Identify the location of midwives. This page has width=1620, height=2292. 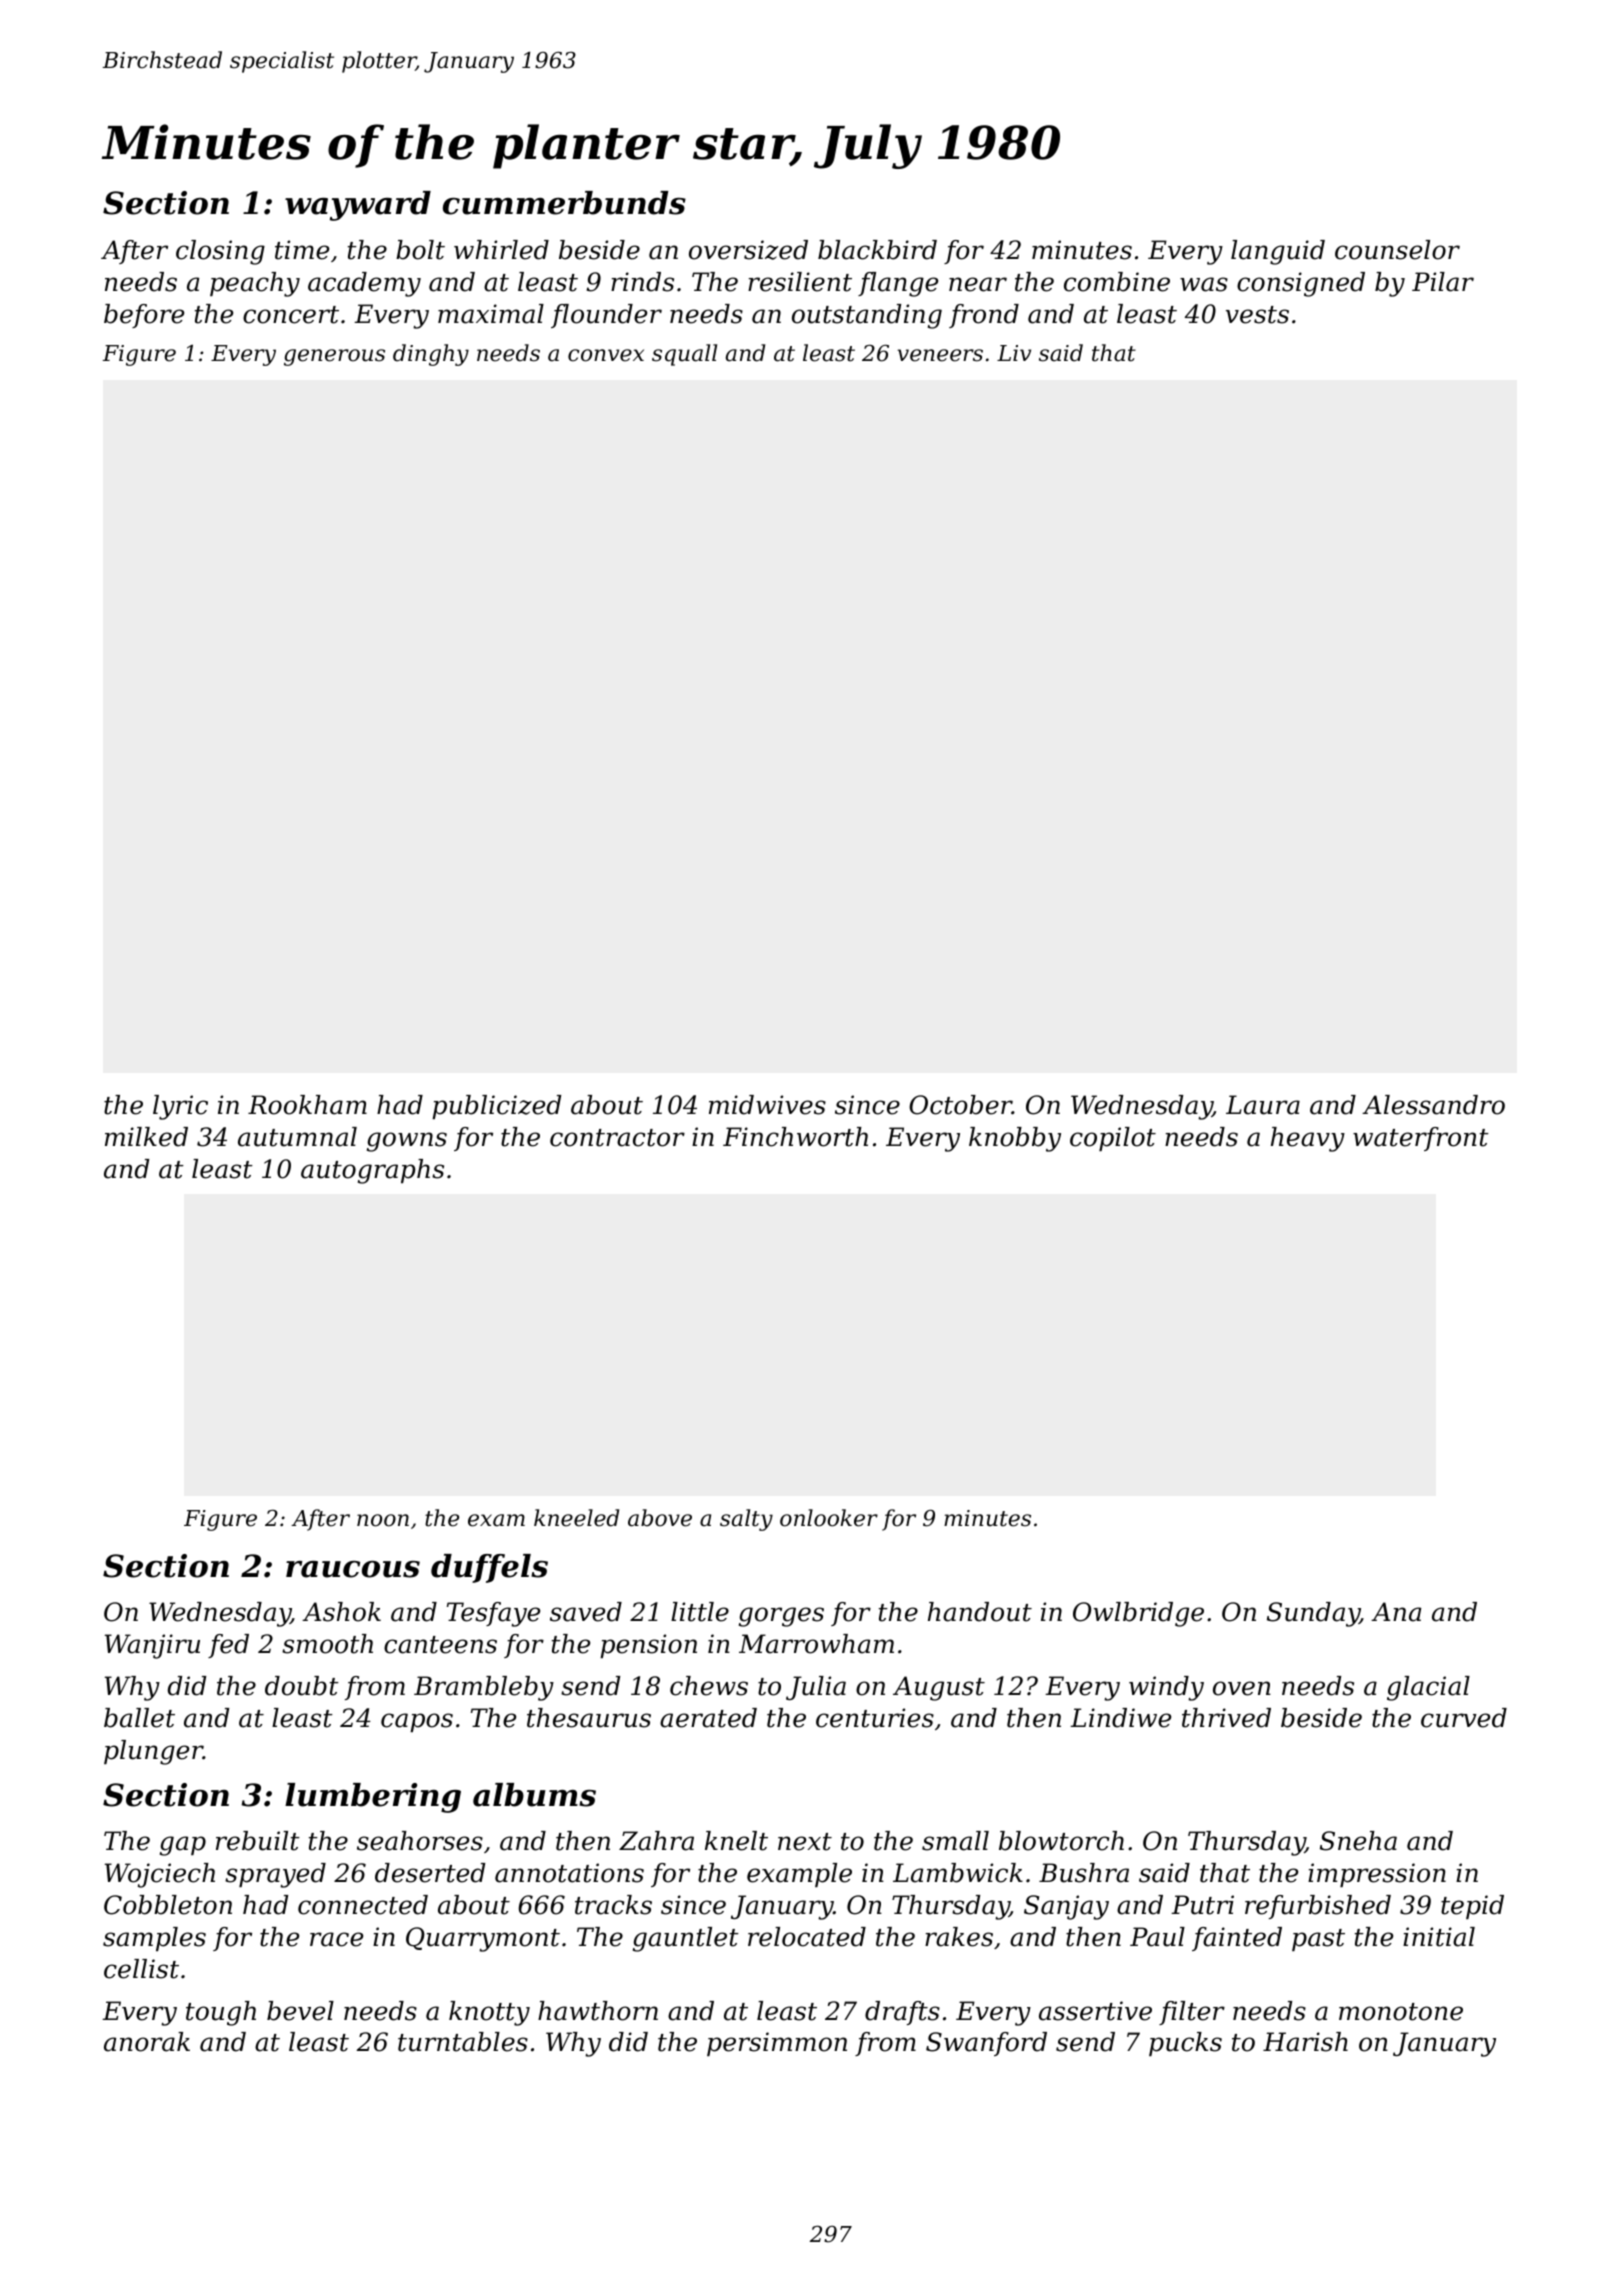
(767, 1105).
